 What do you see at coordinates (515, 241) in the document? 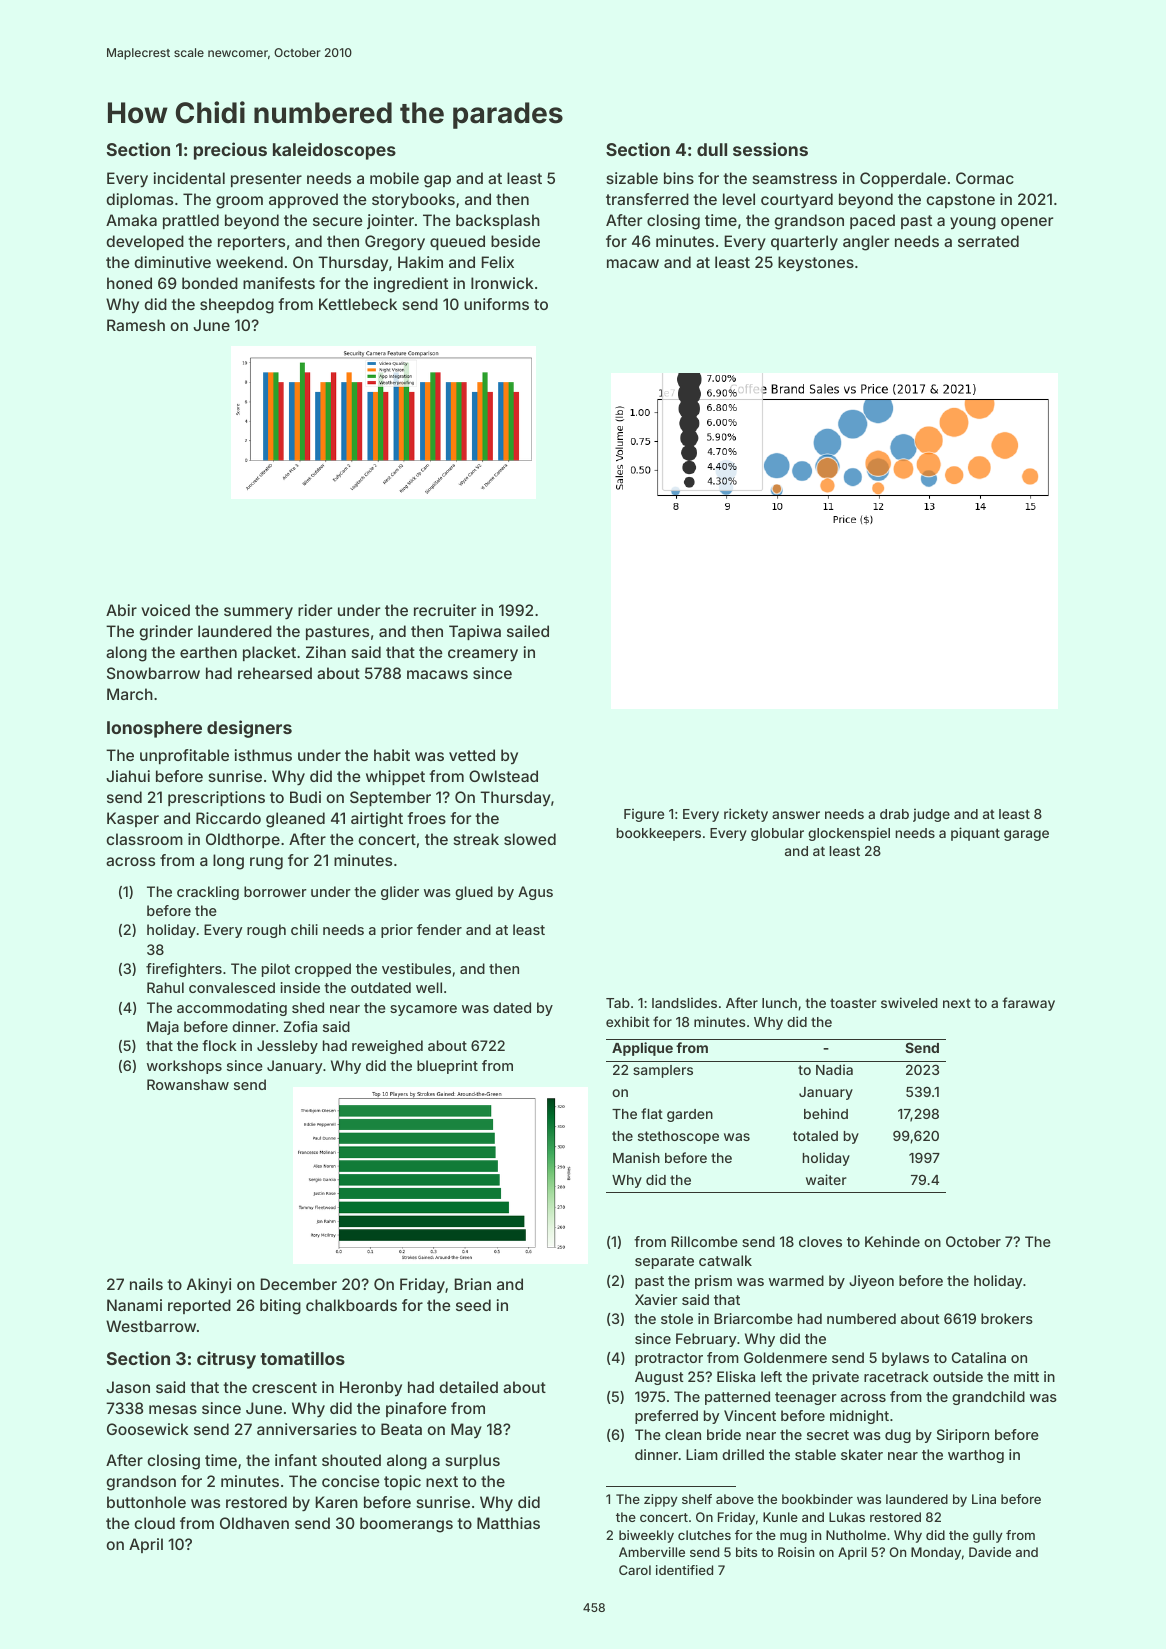
I see `beside` at bounding box center [515, 241].
